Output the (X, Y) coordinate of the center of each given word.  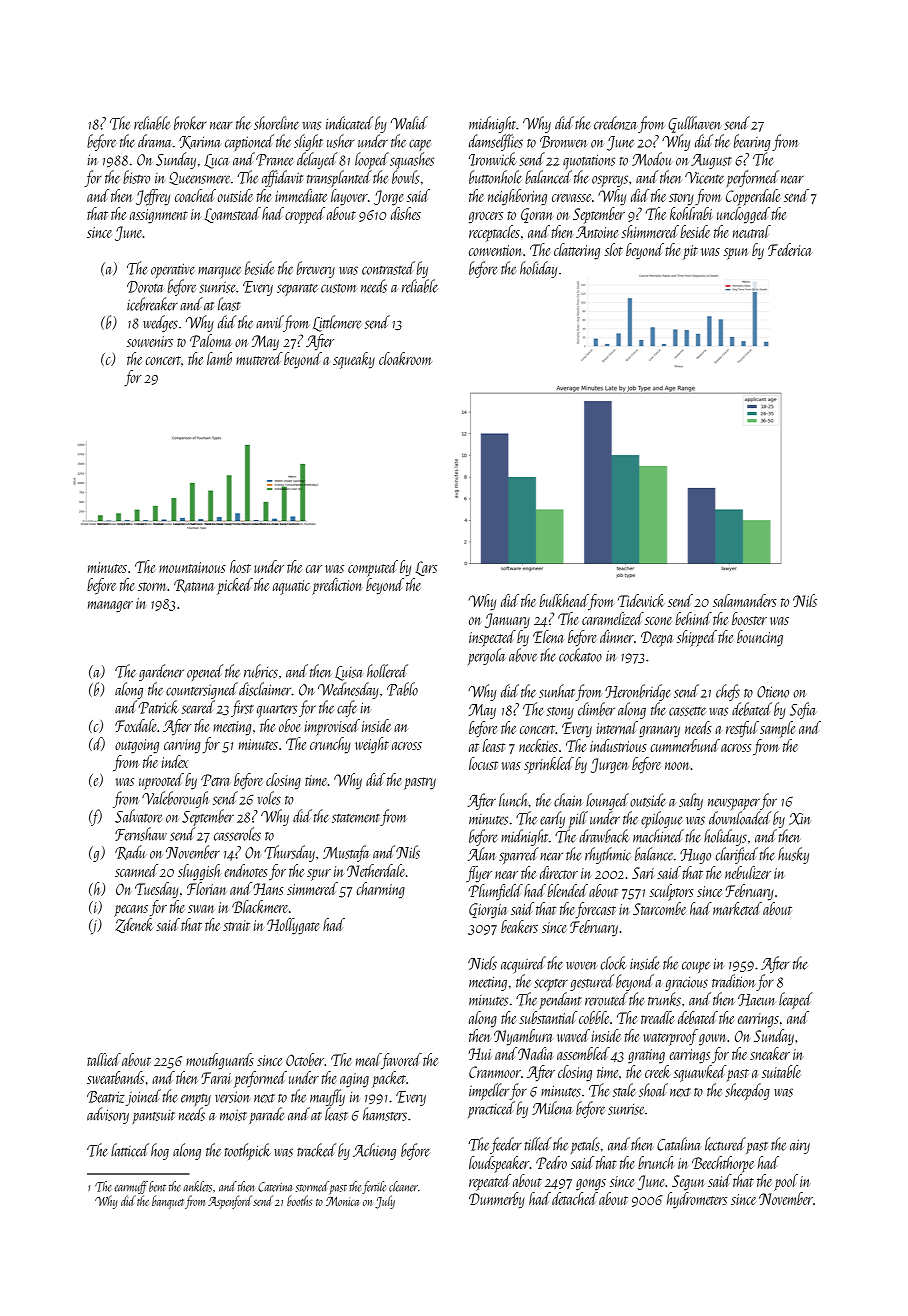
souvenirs (150, 341)
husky (793, 855)
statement (356, 818)
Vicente (704, 178)
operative (173, 270)
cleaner (403, 1186)
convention (496, 250)
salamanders (745, 600)
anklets (197, 1186)
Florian (206, 888)
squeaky (354, 360)
